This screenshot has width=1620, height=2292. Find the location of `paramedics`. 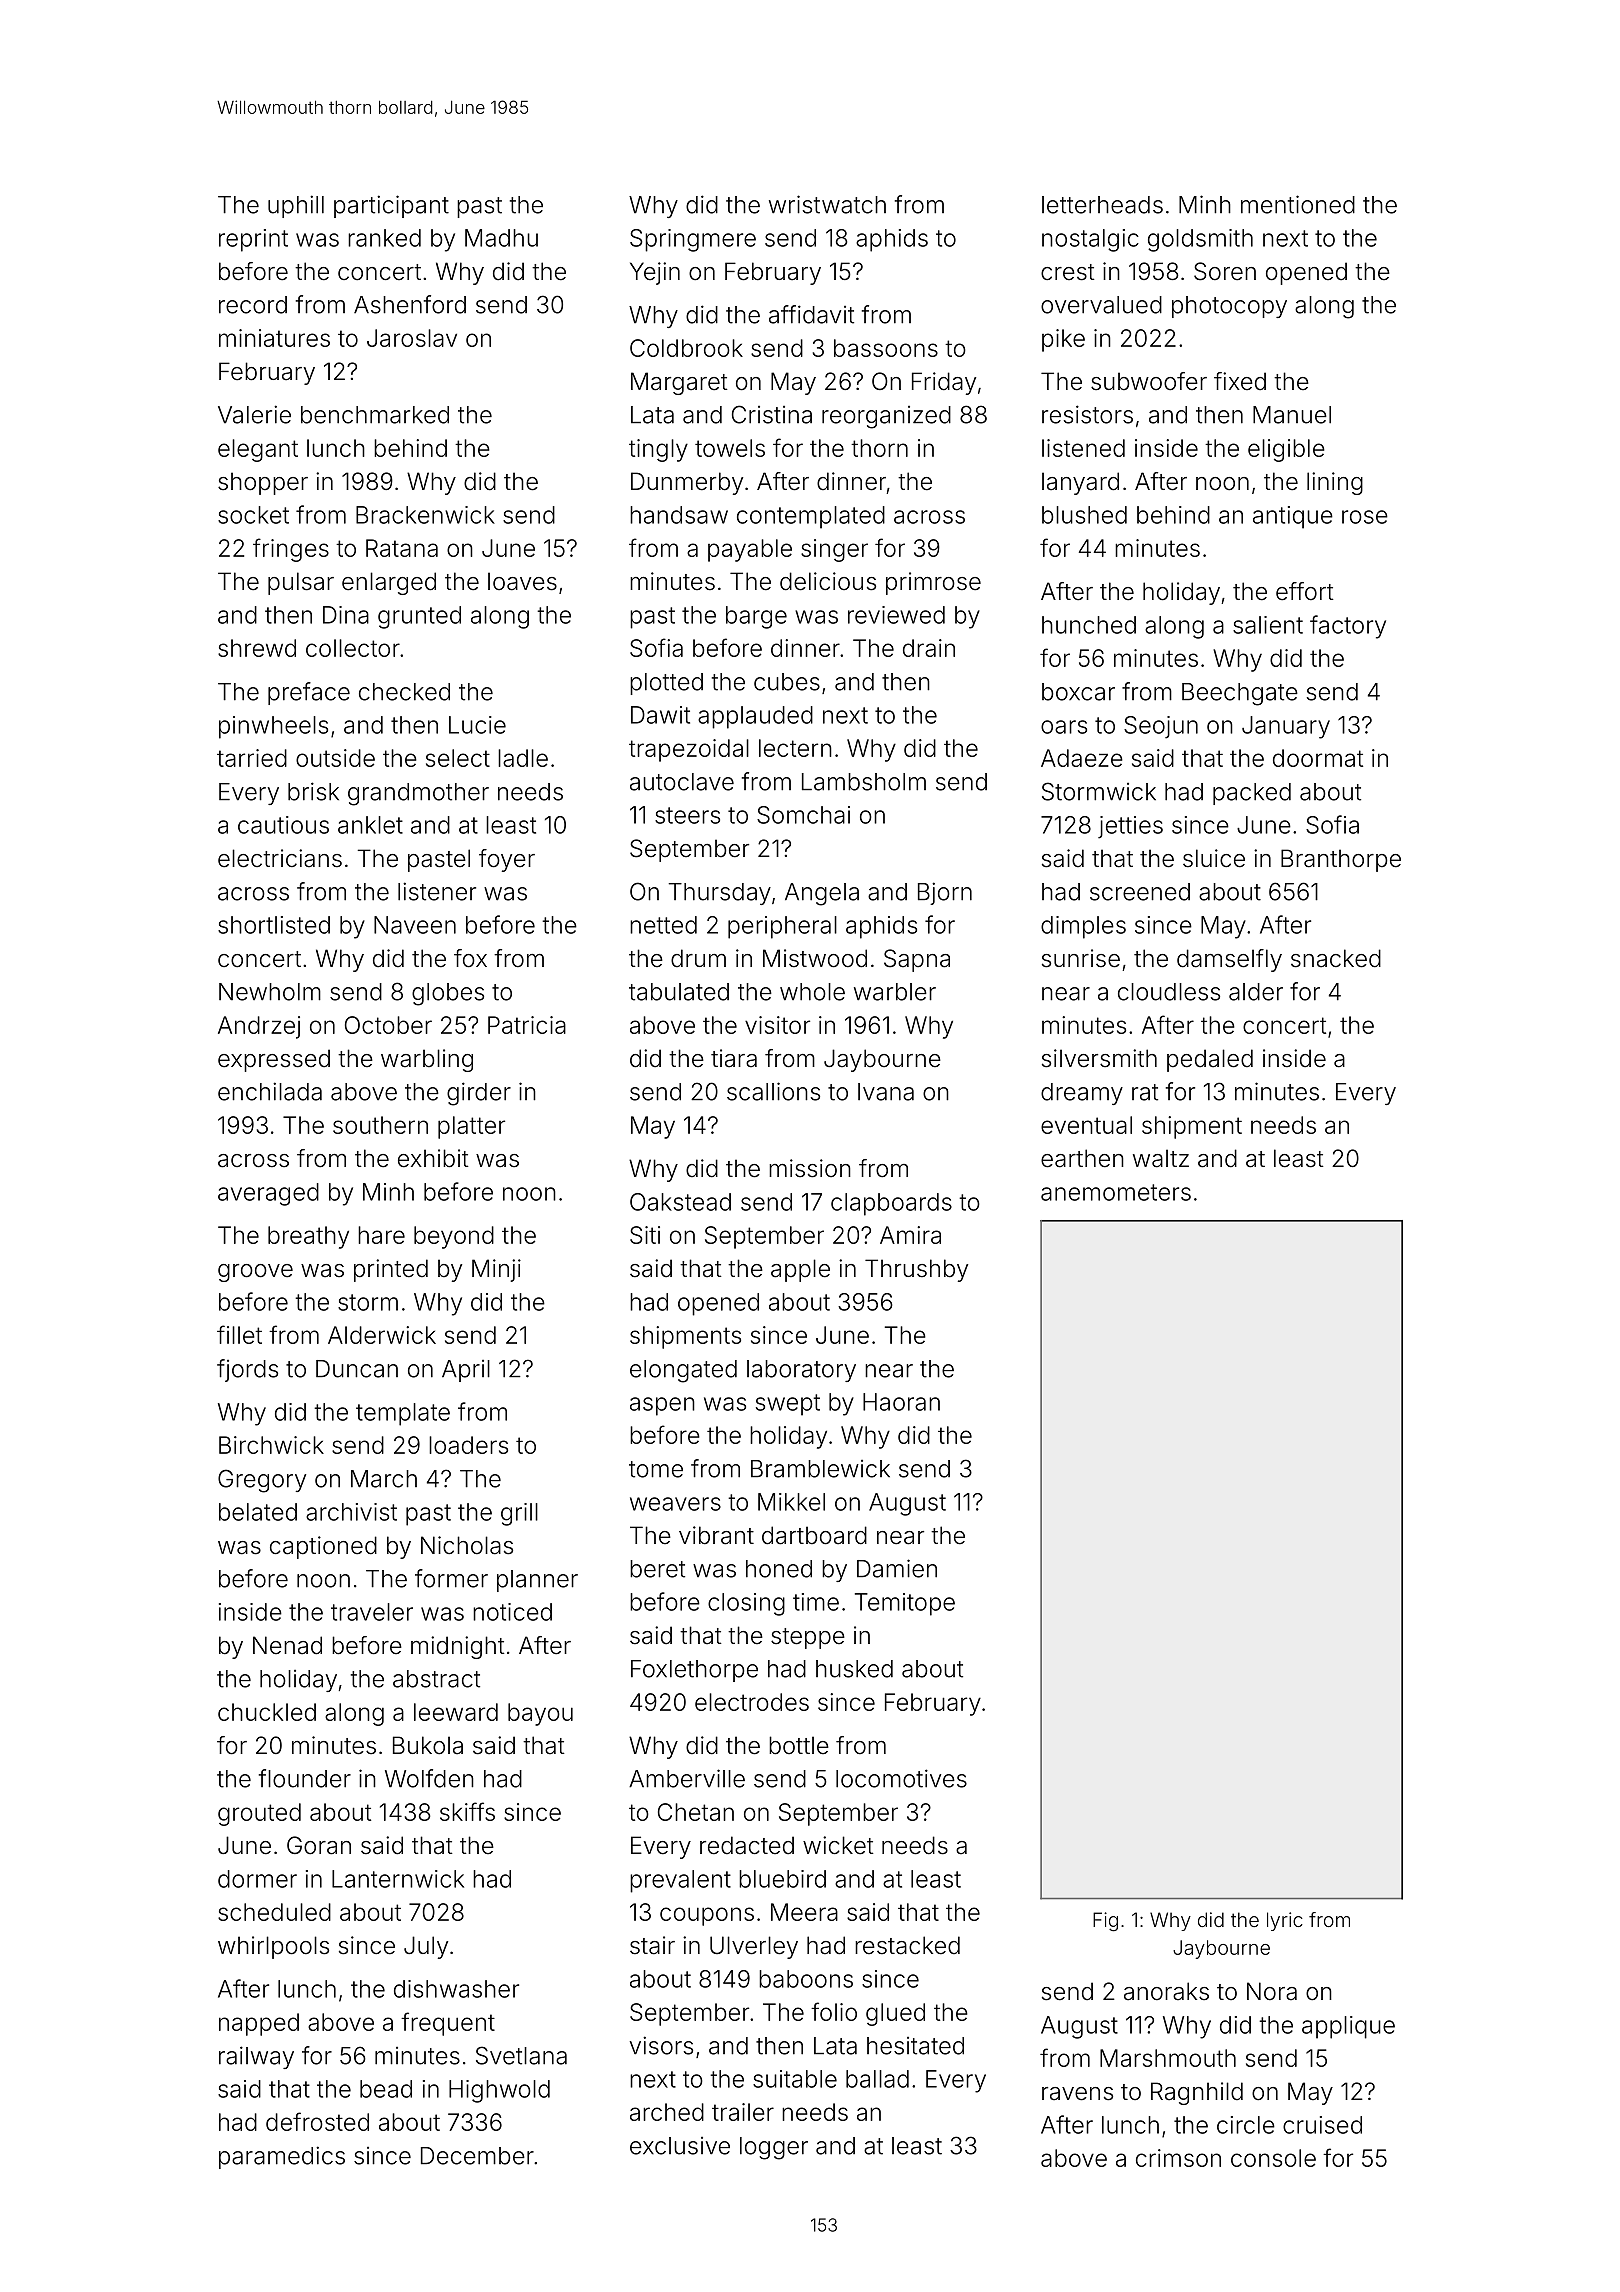

paramedics is located at coordinates (282, 2157).
